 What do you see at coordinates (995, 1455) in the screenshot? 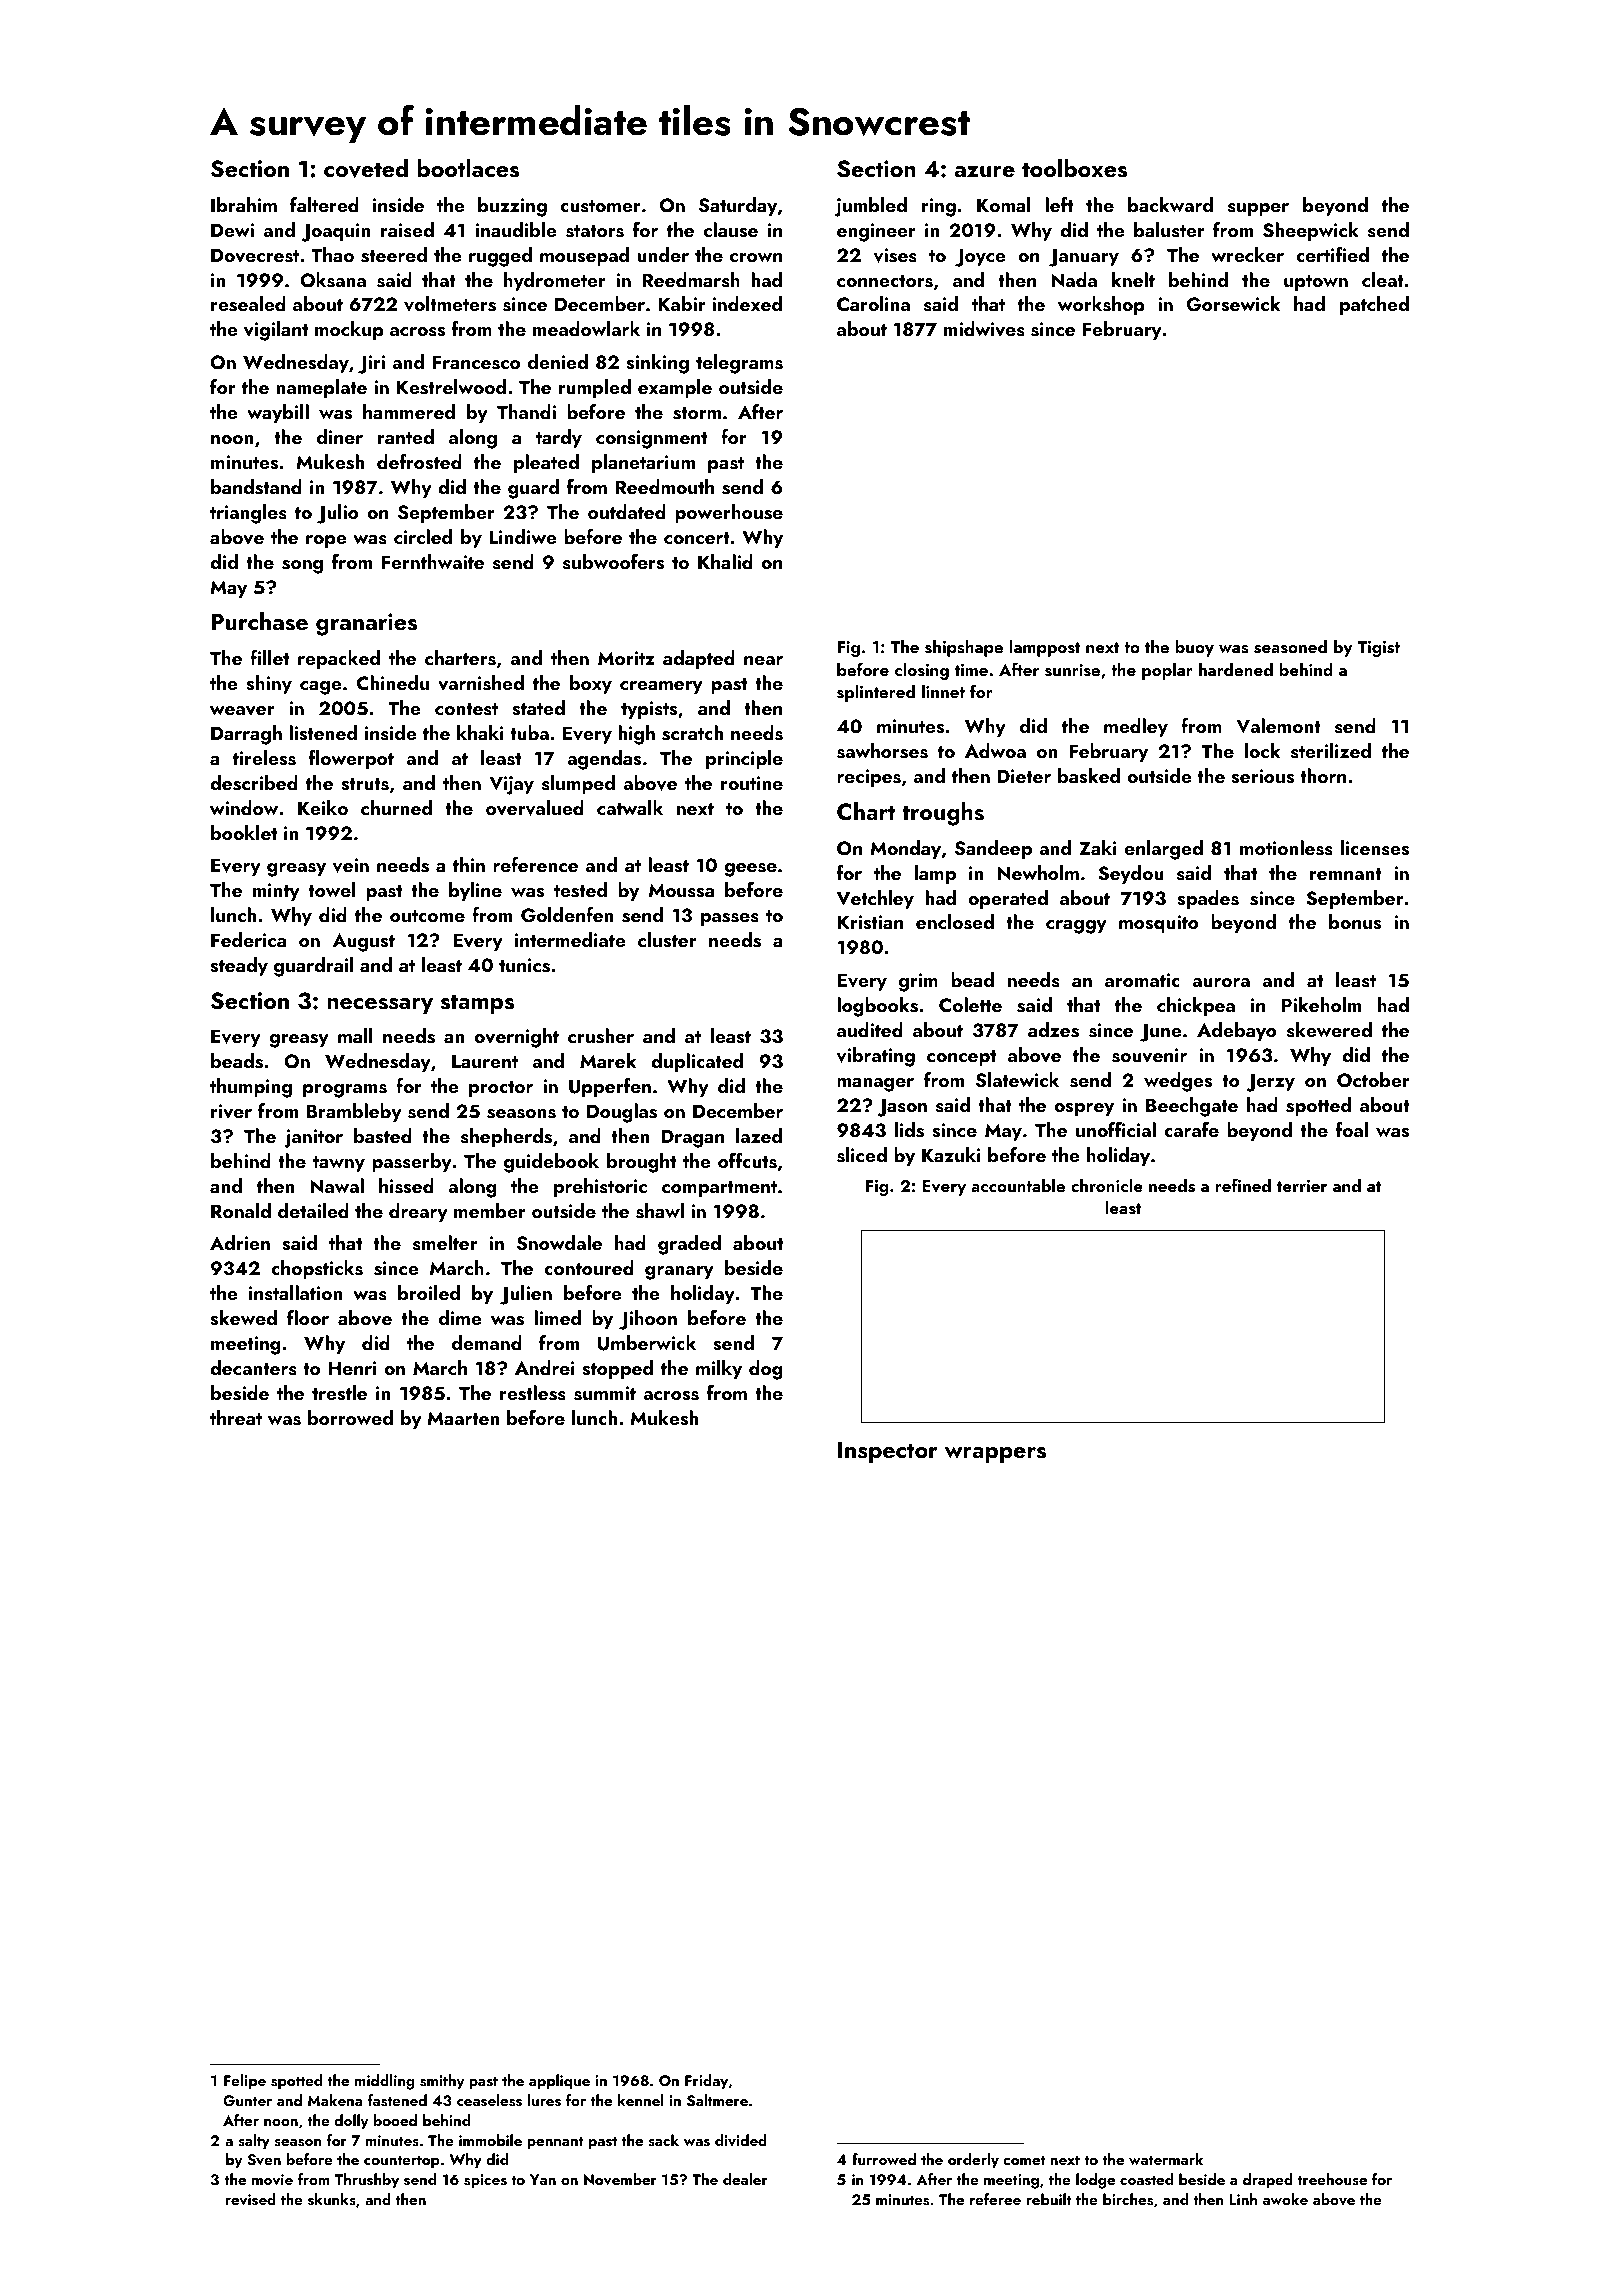
I see `wrappers` at bounding box center [995, 1455].
